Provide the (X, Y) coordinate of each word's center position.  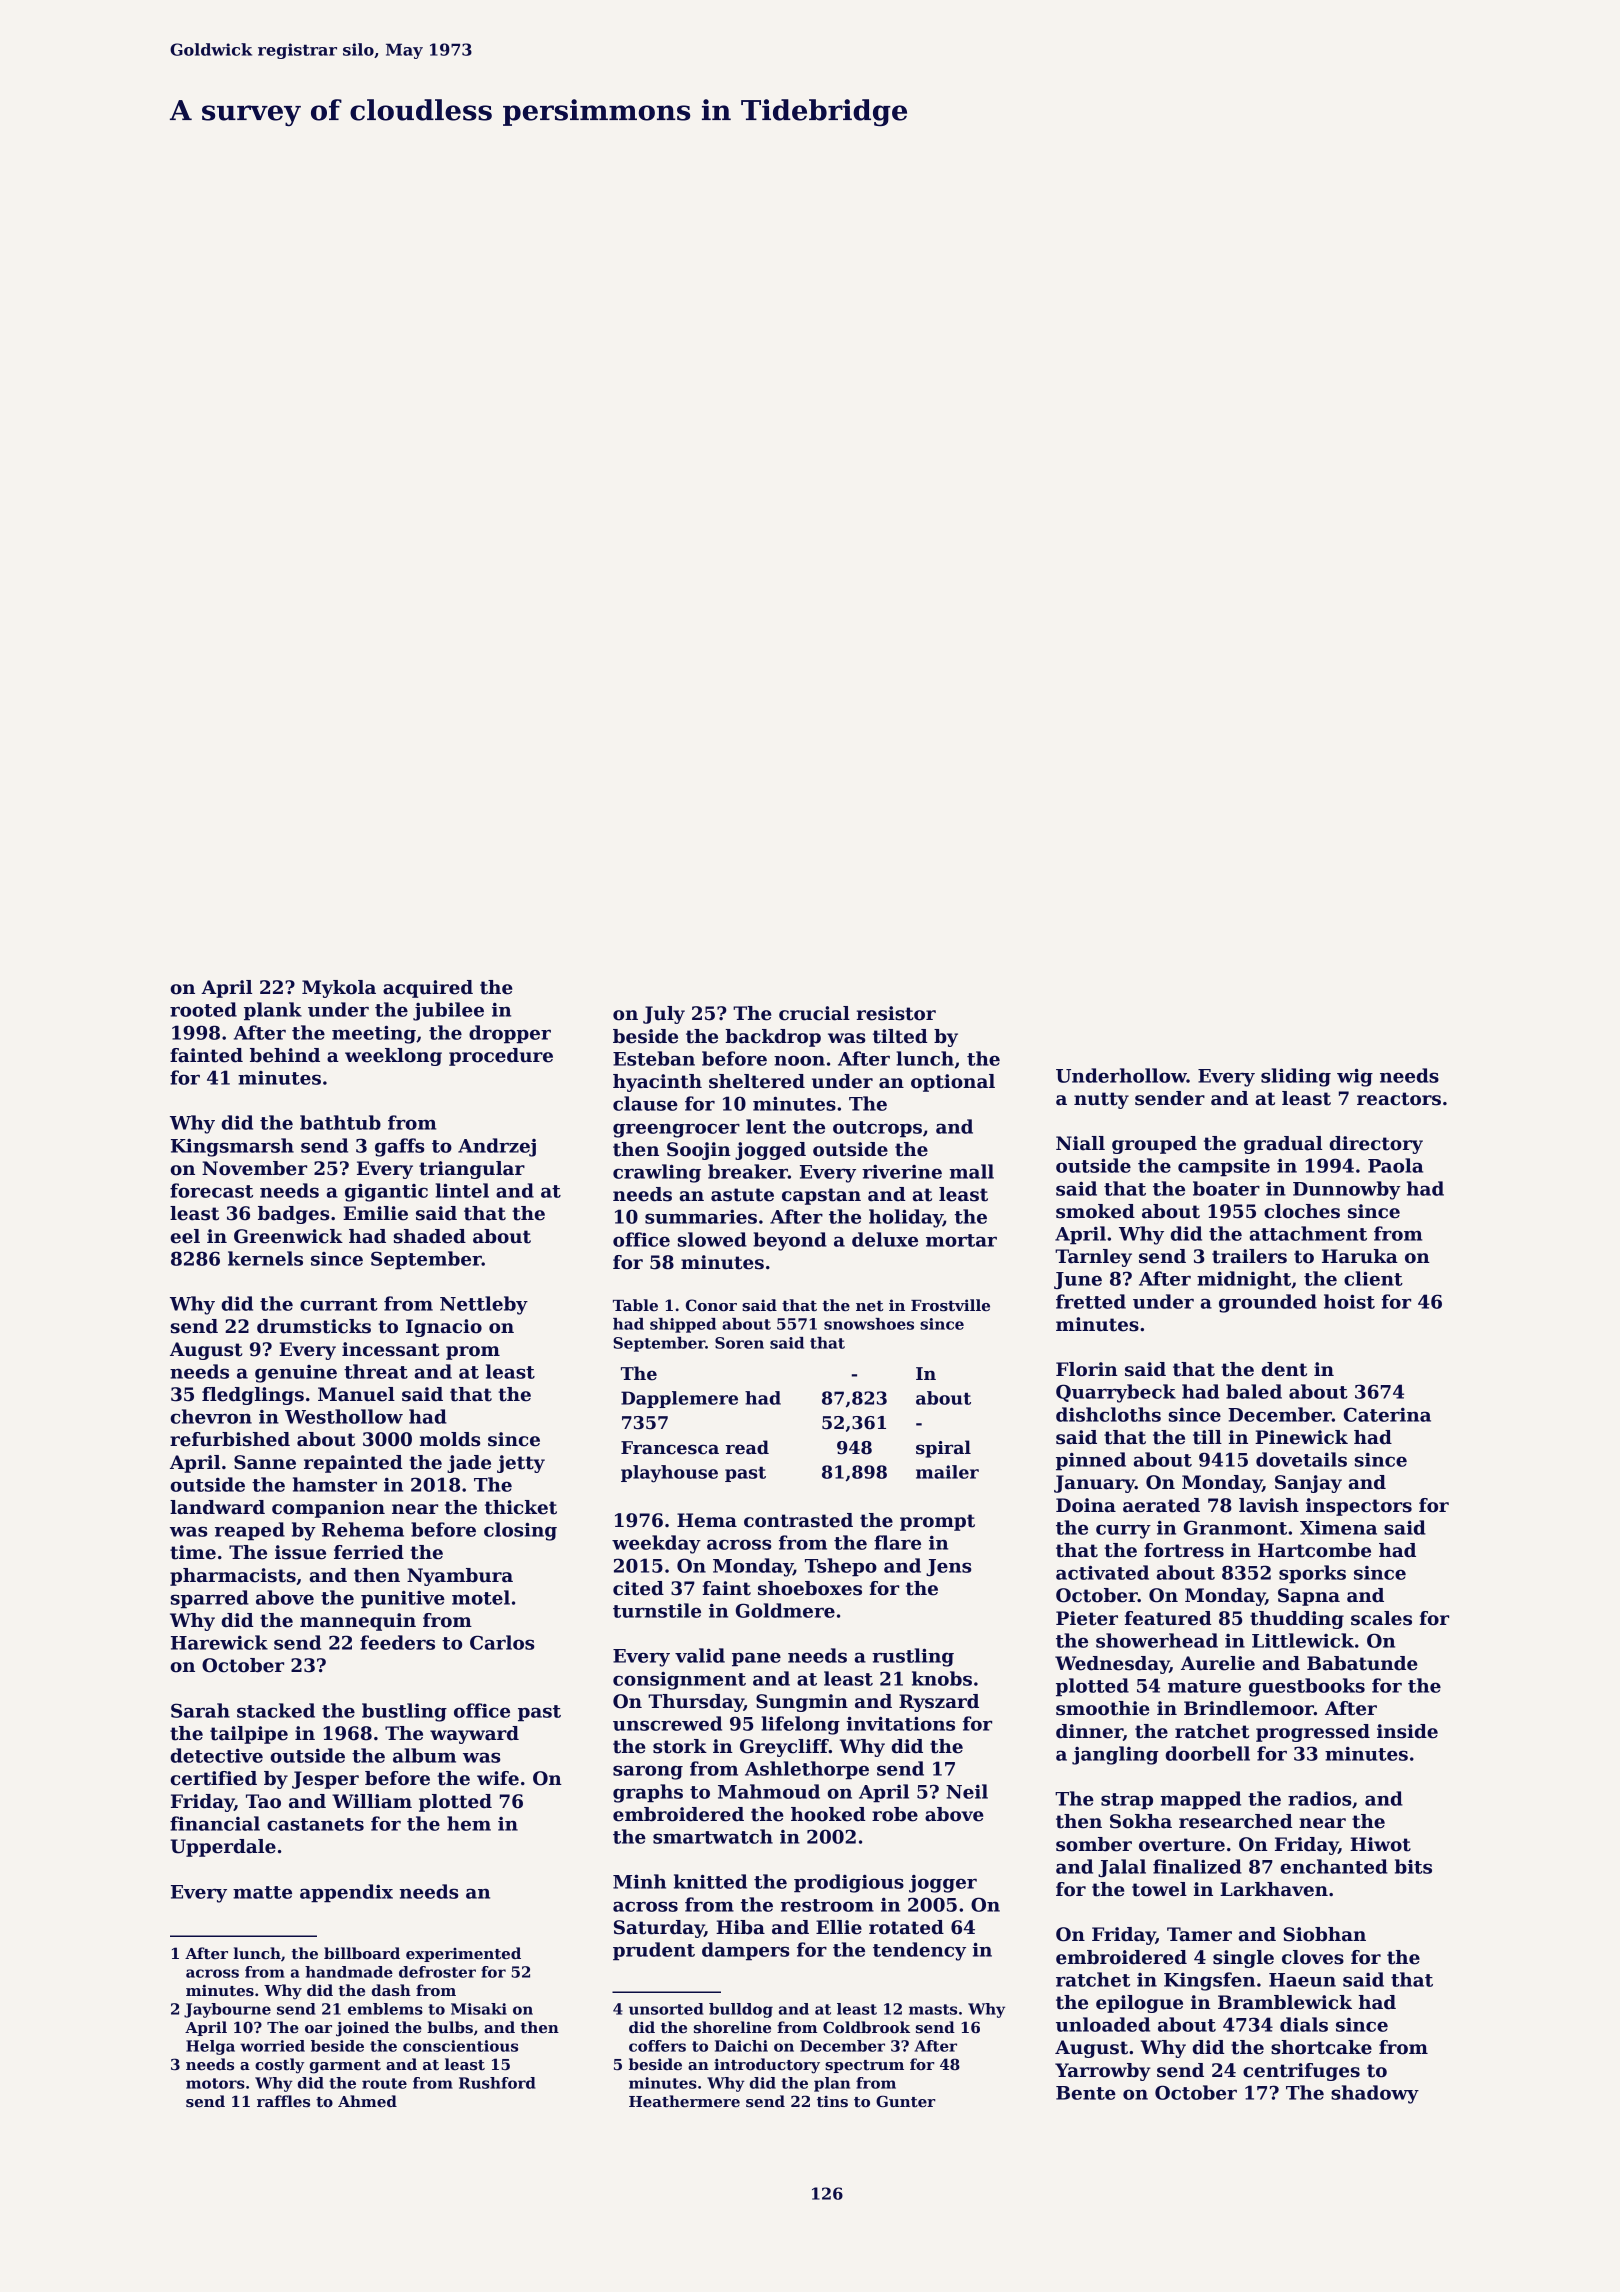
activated (1102, 1572)
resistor (896, 1013)
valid (700, 1655)
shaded (430, 1236)
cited (638, 1588)
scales (1381, 1618)
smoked (1095, 1211)
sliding (1296, 1077)
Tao (263, 1801)
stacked (276, 1710)
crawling (657, 1173)
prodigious (849, 1883)
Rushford (497, 2083)
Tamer (1199, 1934)
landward (217, 1507)
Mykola (339, 989)
